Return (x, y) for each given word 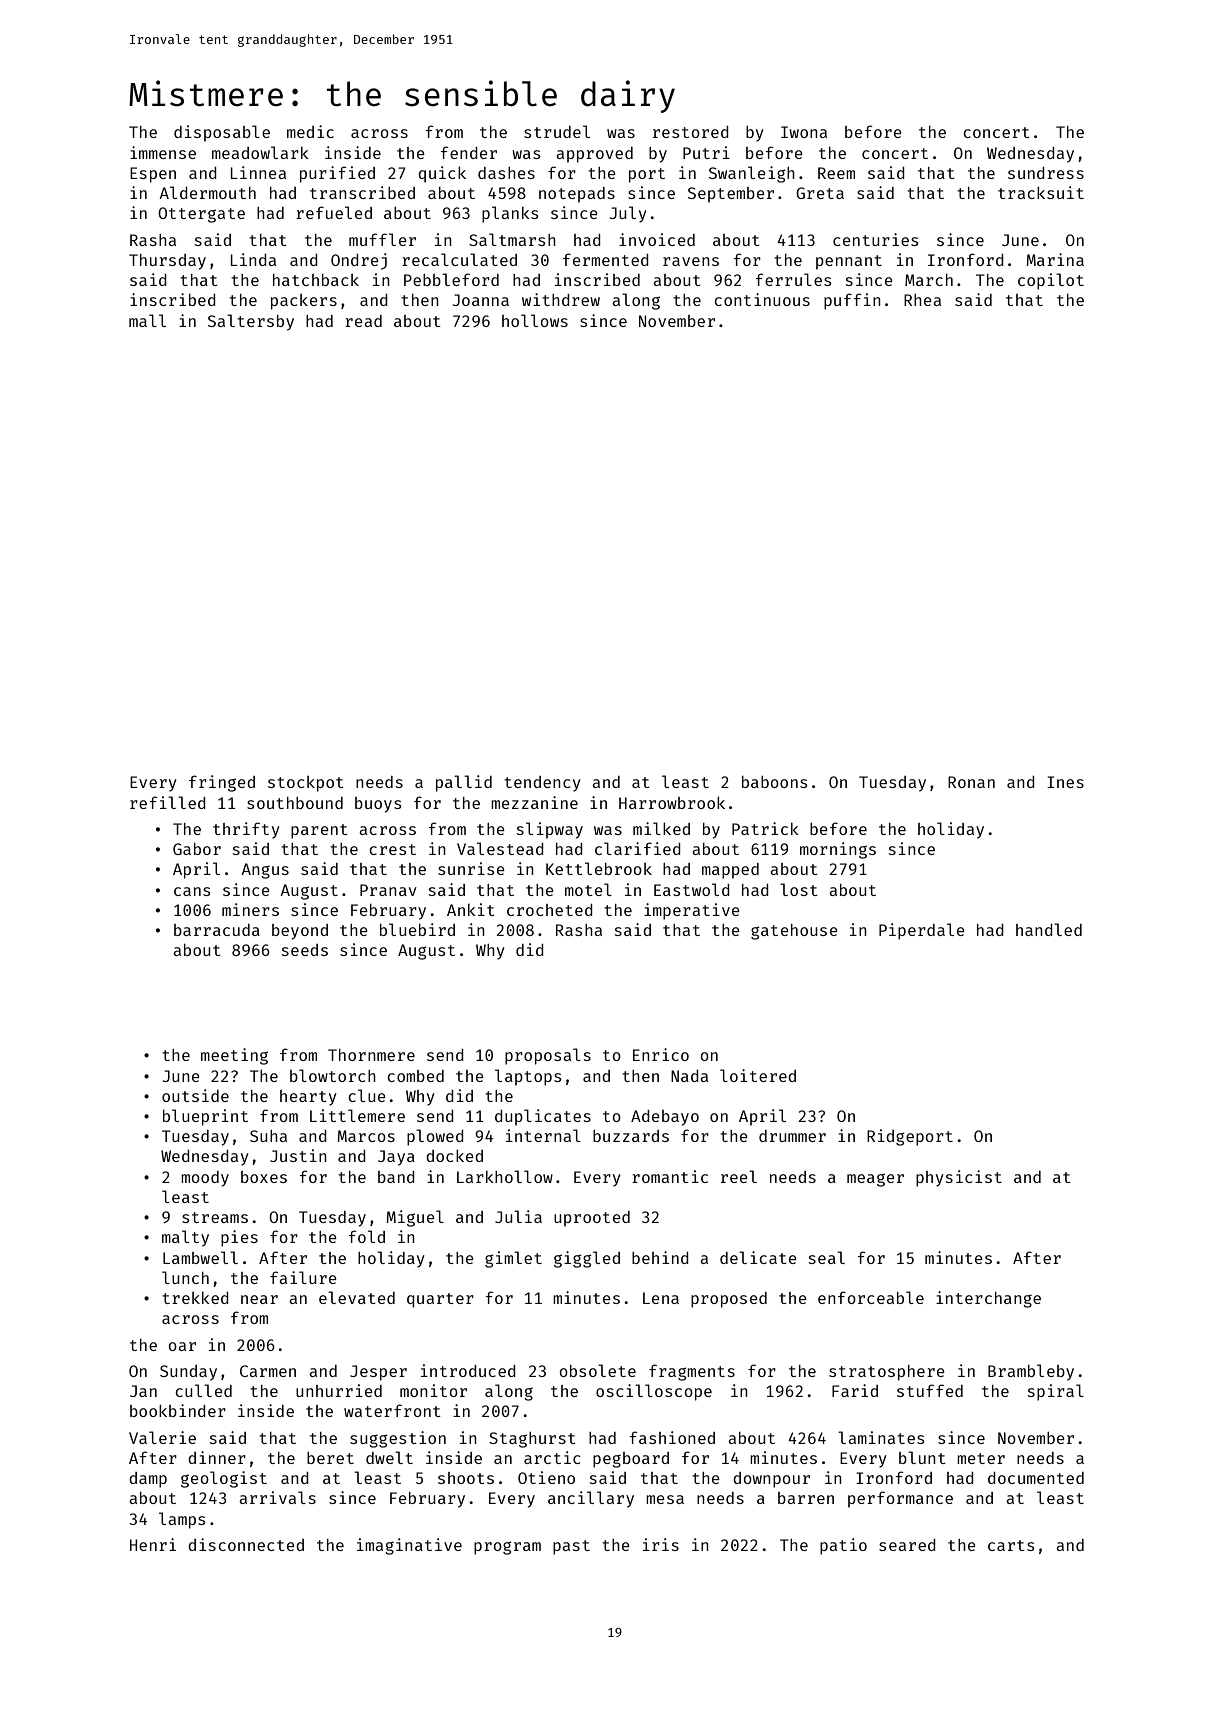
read (363, 321)
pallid (464, 783)
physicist (959, 1178)
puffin (852, 301)
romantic (670, 1176)
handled (1049, 929)
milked (661, 828)
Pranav (388, 890)
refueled (334, 212)
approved (594, 155)
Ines (1065, 782)
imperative (692, 911)
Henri (153, 1544)
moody (205, 1179)
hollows (535, 320)
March (929, 280)
